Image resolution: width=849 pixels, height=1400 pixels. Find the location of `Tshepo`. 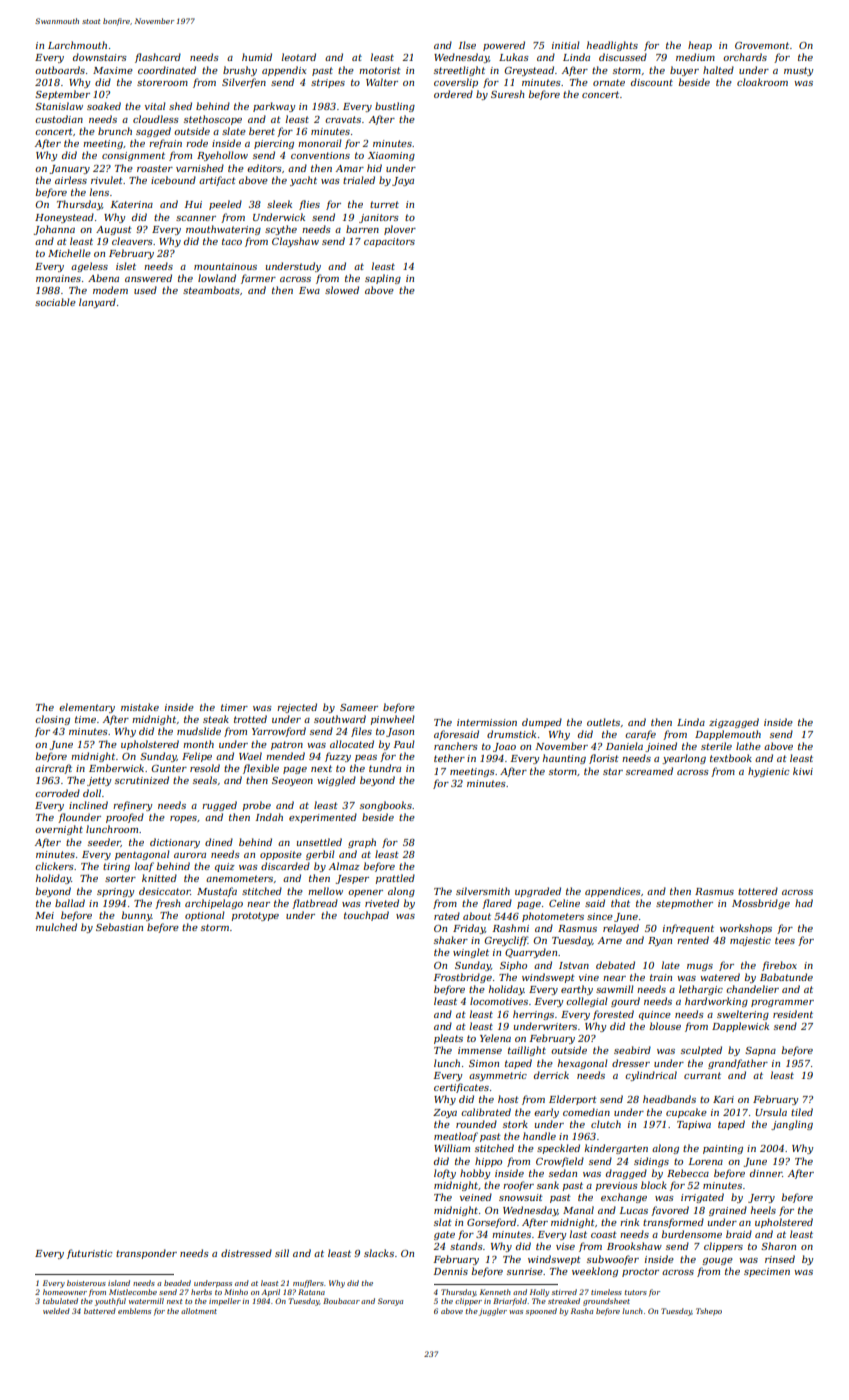

Tshepo is located at coordinates (709, 1312).
